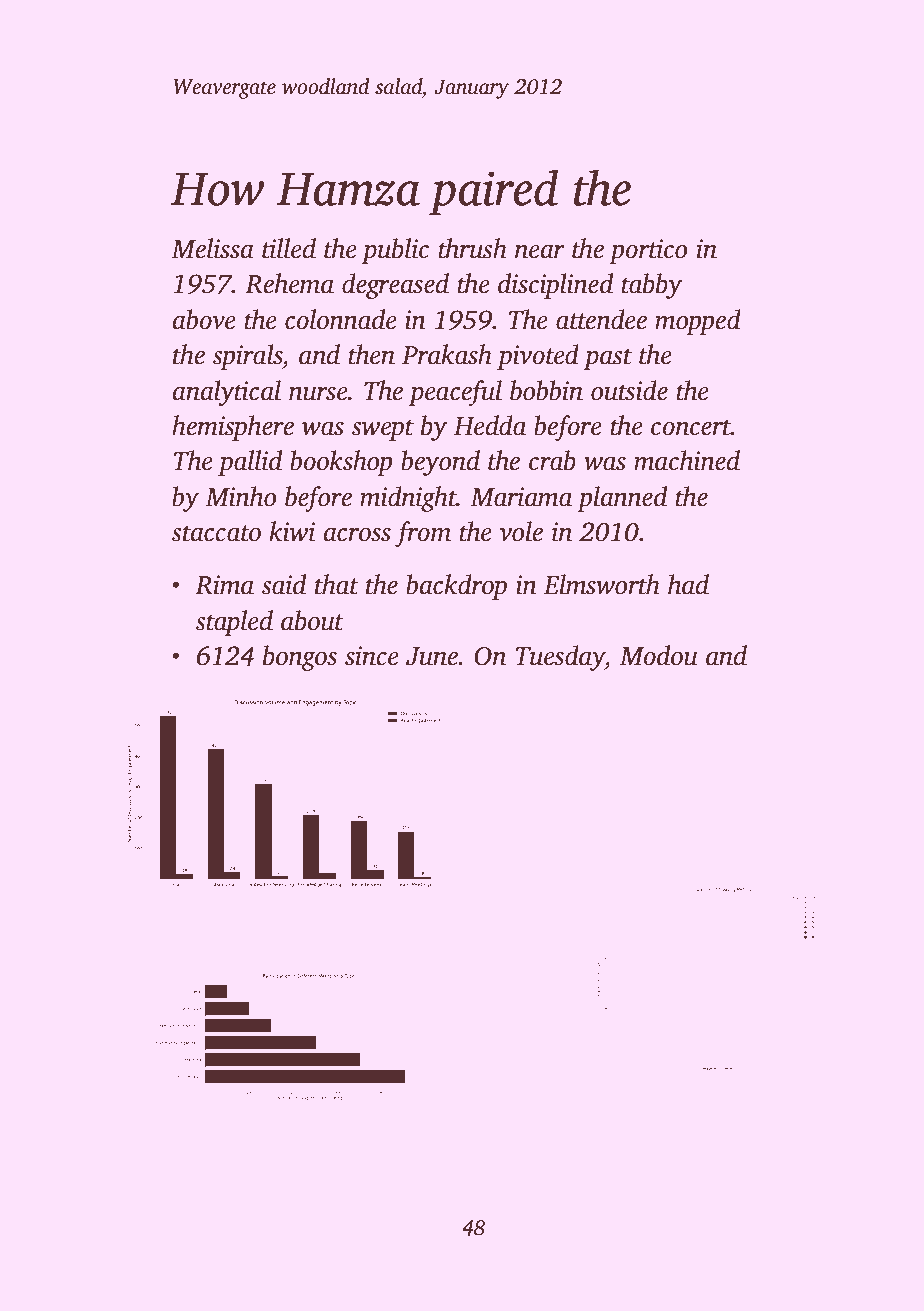  Describe the element at coordinates (546, 390) in the document. I see `bobbin` at that location.
